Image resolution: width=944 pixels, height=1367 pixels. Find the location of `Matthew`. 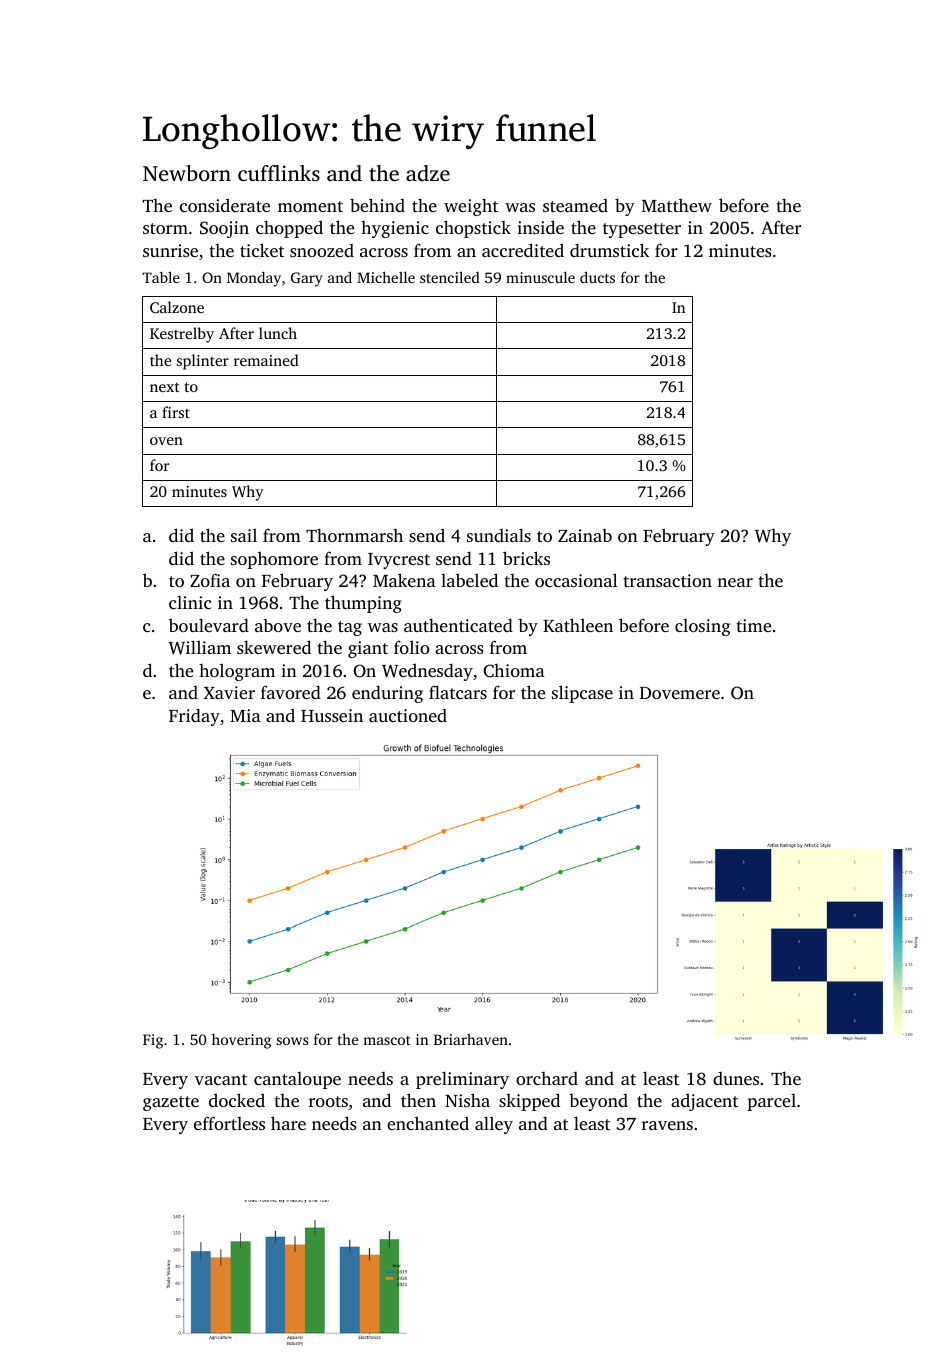

Matthew is located at coordinates (677, 205).
